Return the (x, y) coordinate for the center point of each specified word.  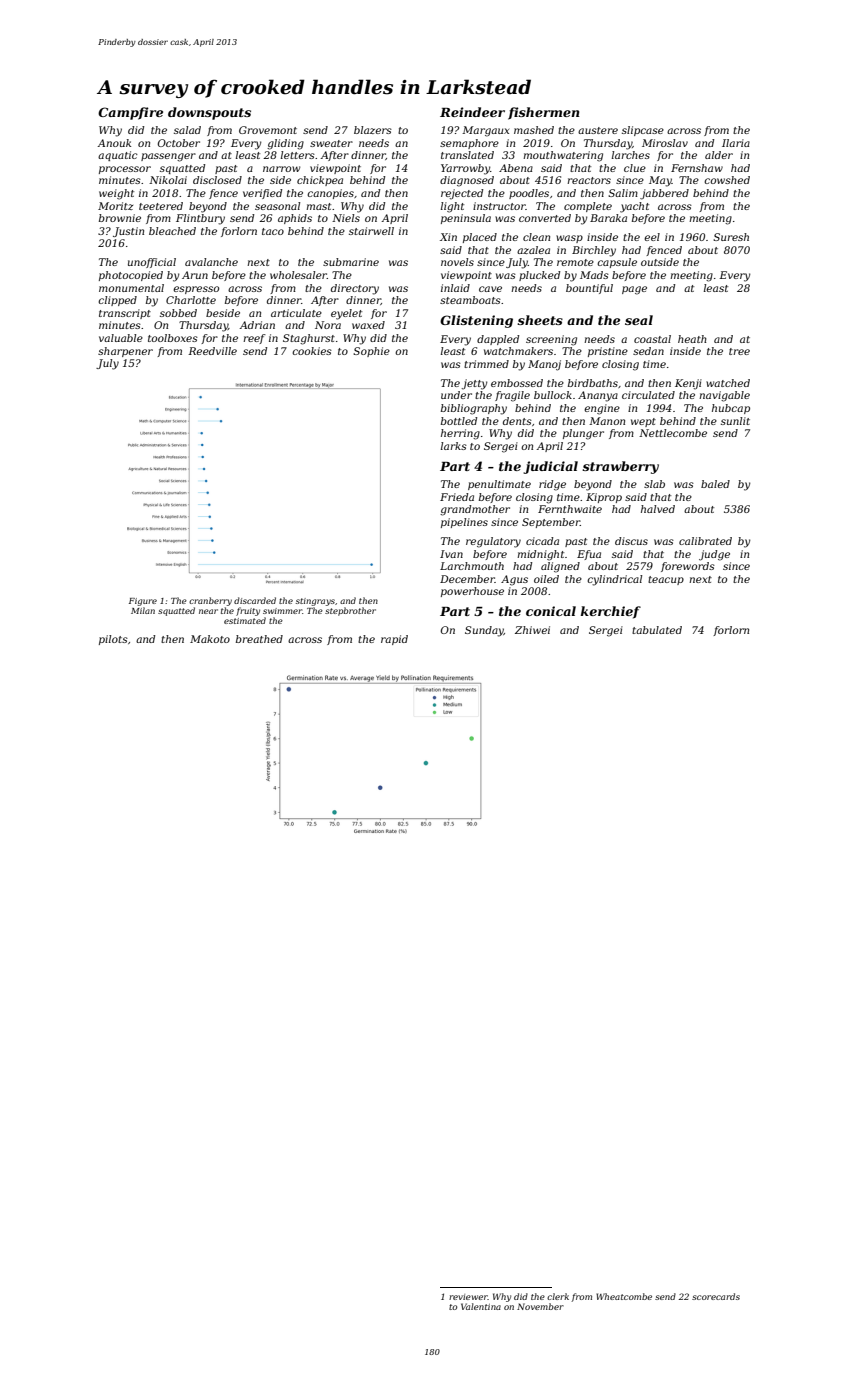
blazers (373, 130)
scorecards (716, 1296)
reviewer (468, 1297)
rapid (394, 640)
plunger (583, 434)
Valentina (481, 1306)
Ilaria (736, 143)
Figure (143, 602)
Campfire (130, 113)
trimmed (486, 364)
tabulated (657, 630)
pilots (113, 640)
